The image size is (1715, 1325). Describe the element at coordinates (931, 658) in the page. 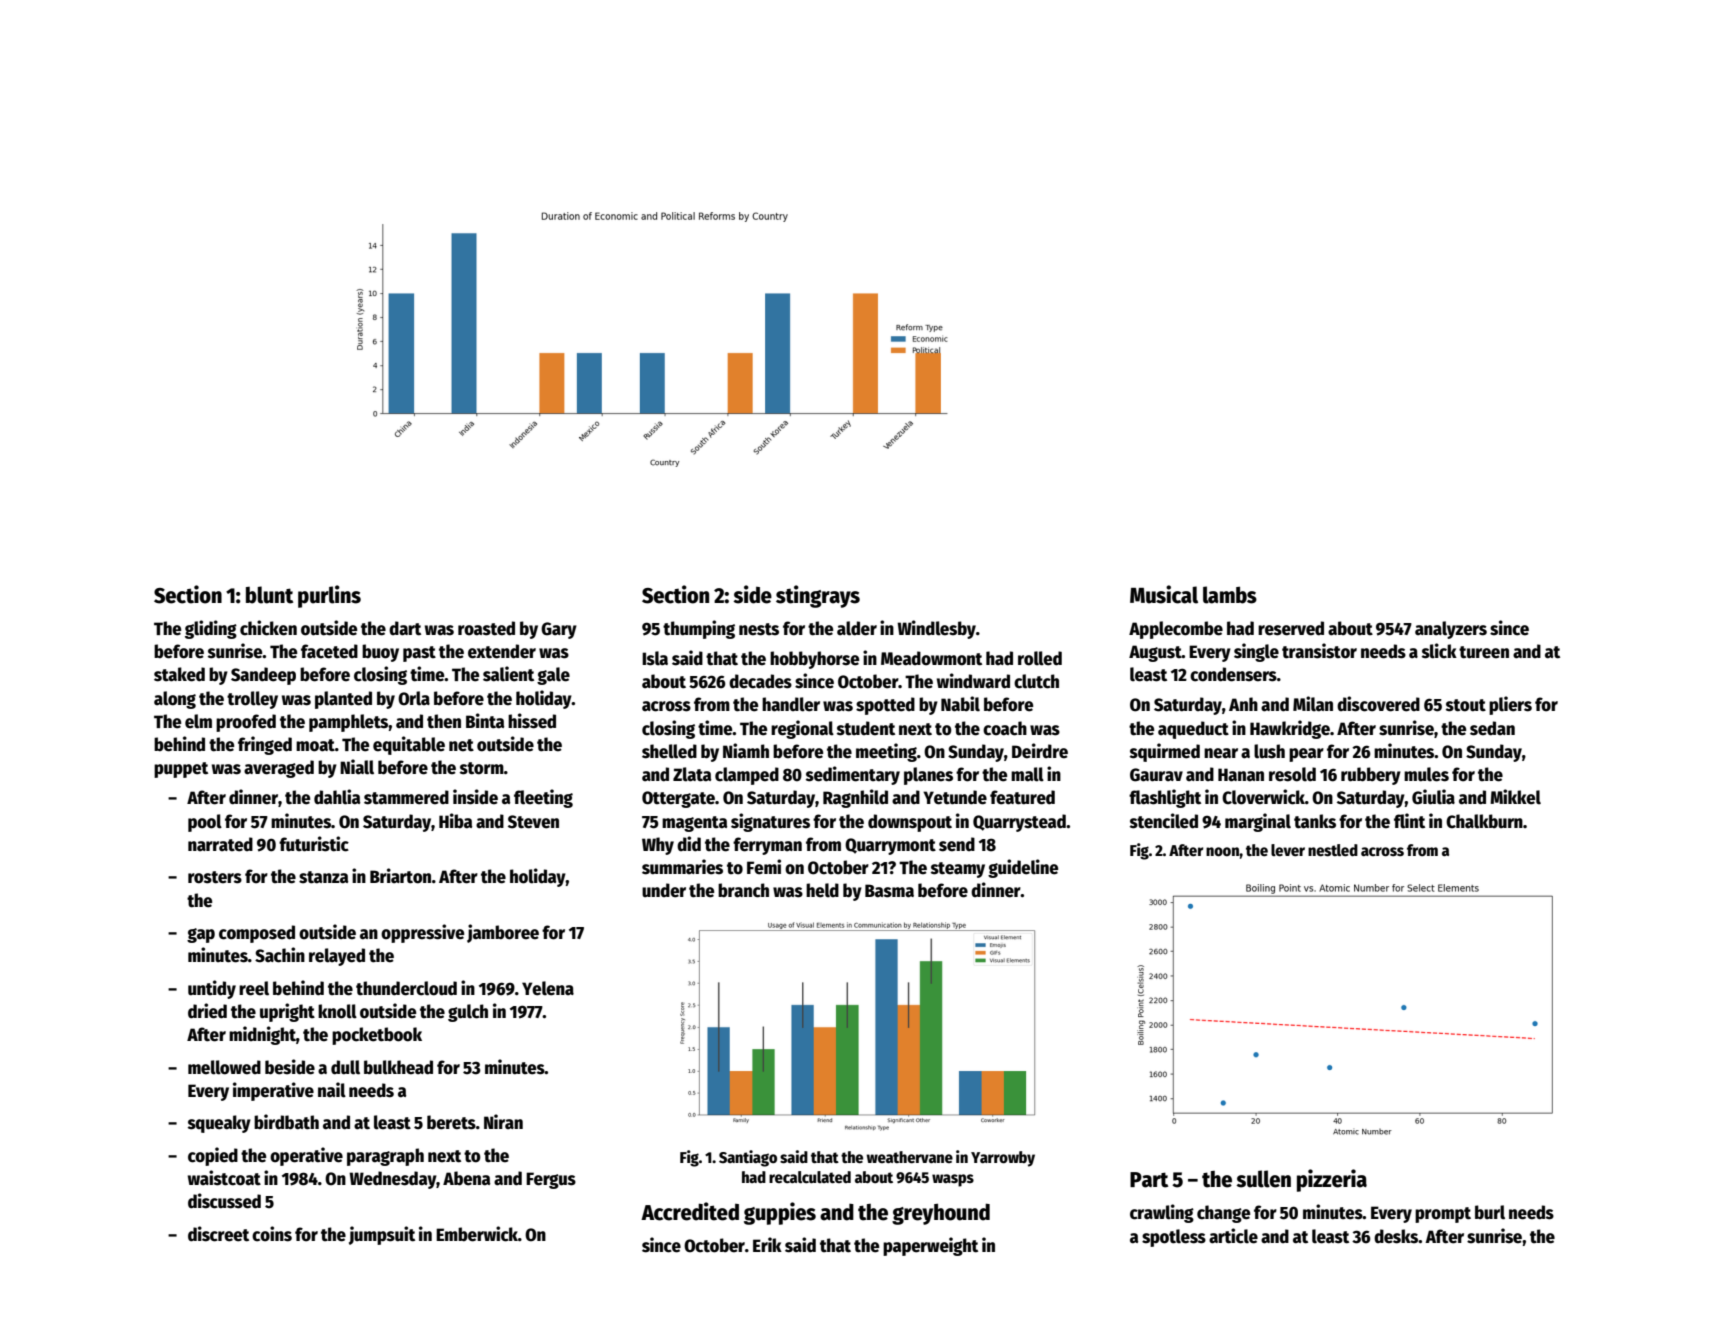

I see `Meadowmont` at that location.
